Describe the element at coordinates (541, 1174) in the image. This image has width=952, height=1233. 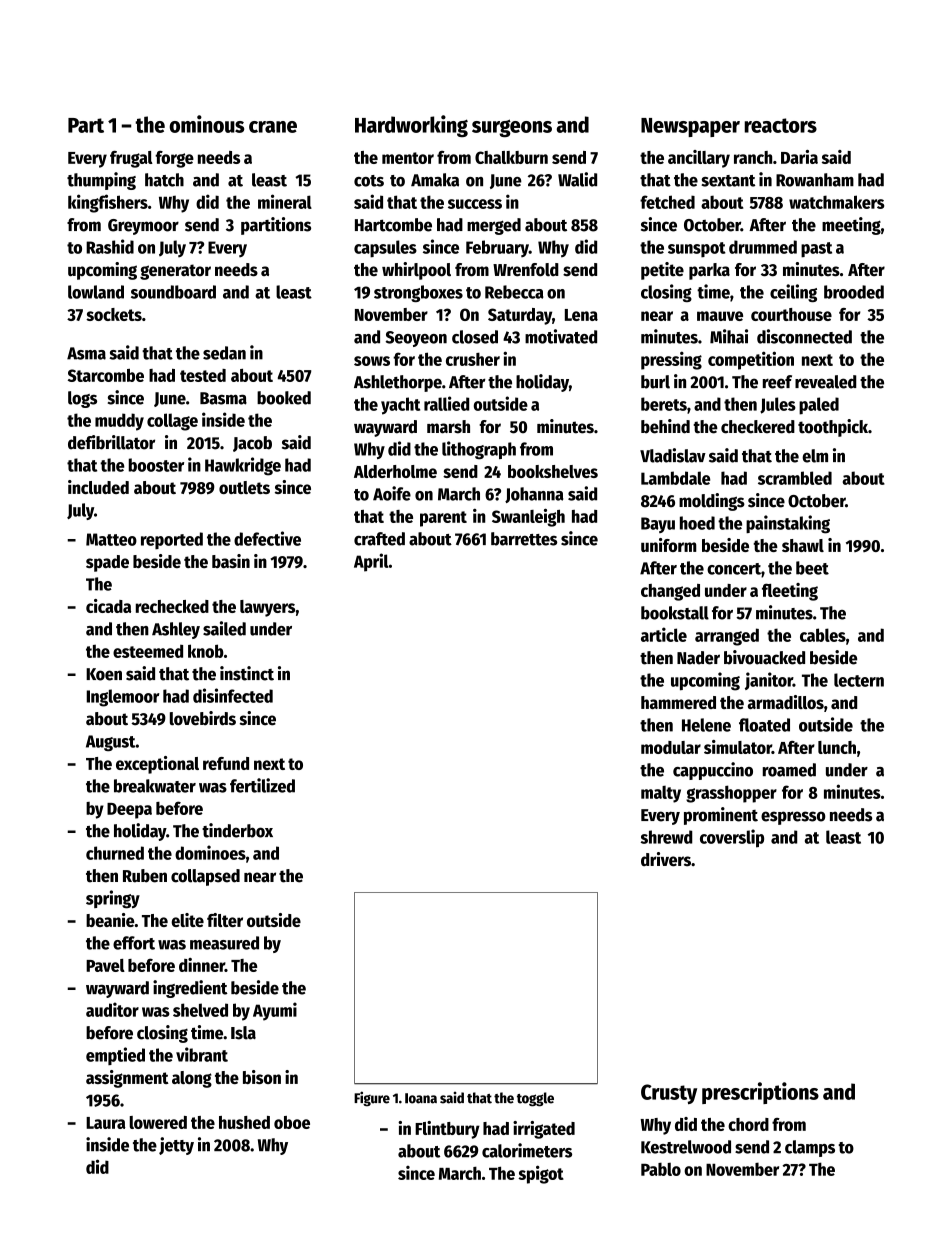
I see `spigot` at that location.
